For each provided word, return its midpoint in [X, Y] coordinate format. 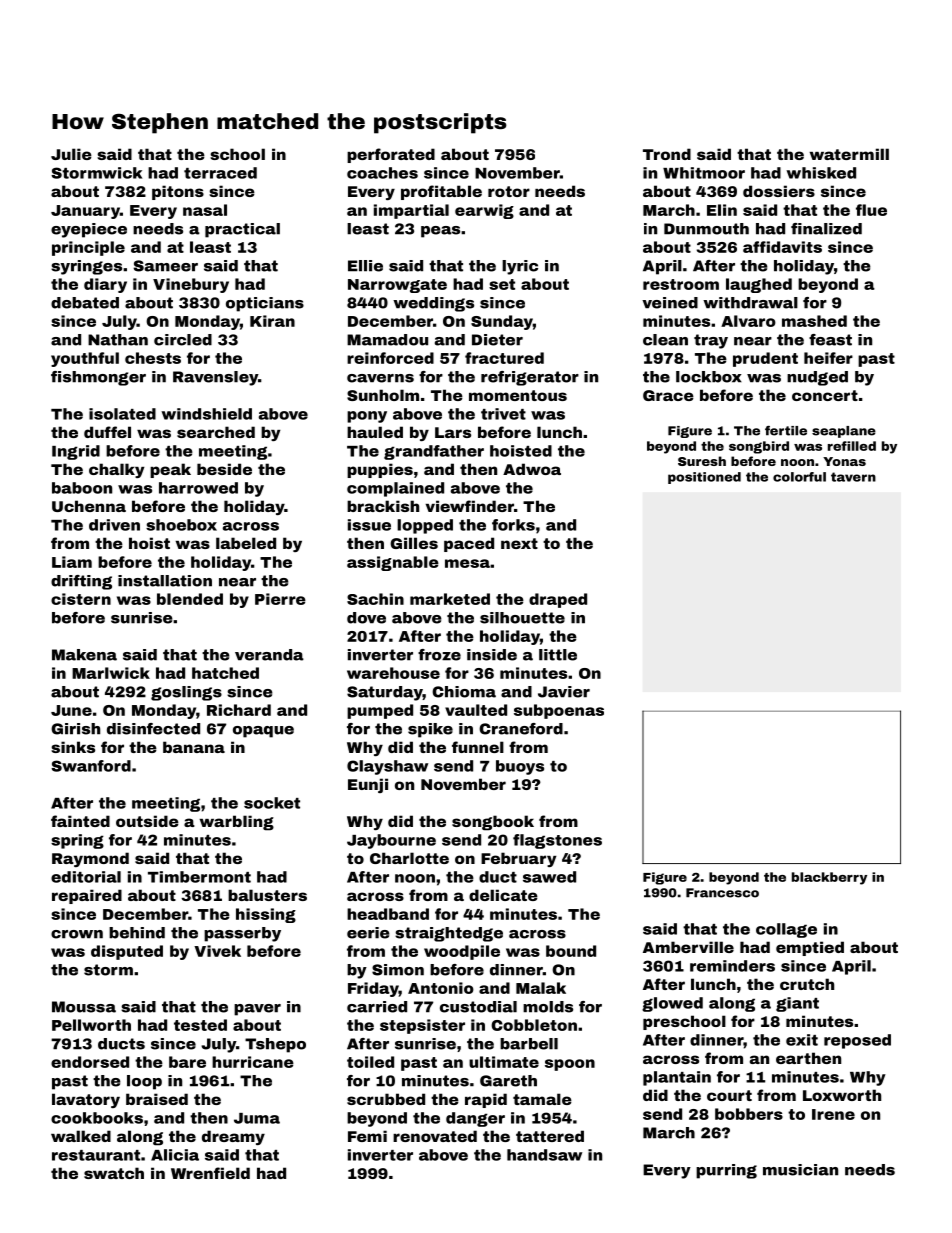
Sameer [165, 266]
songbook [493, 823]
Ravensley [215, 378]
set [502, 284]
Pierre [280, 599]
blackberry [829, 878]
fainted [80, 821]
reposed [857, 1041]
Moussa [84, 1007]
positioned [704, 478]
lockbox [709, 377]
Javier [564, 692]
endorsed [90, 1062]
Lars [453, 432]
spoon [570, 1065]
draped [558, 600]
